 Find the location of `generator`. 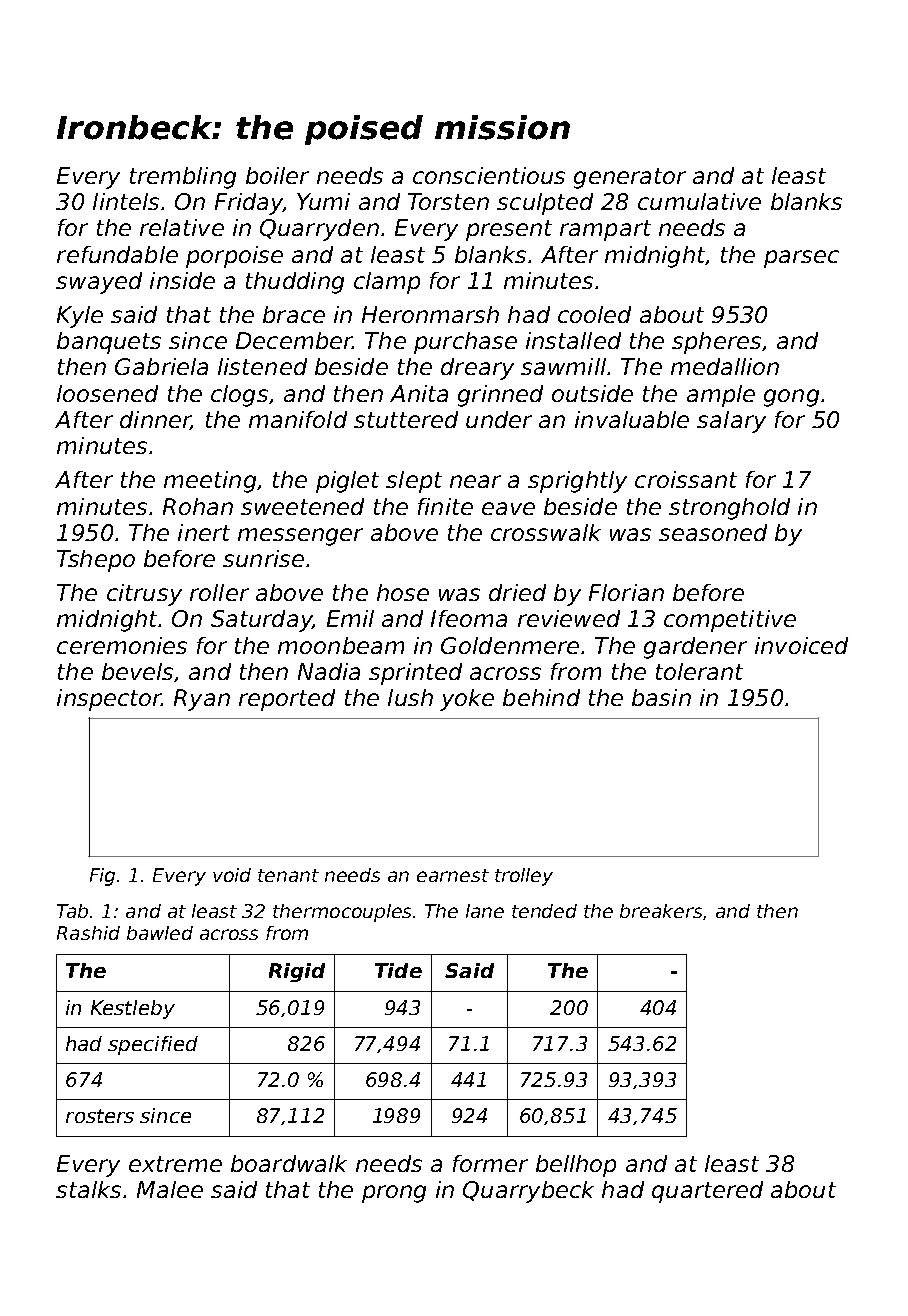

generator is located at coordinates (630, 178).
